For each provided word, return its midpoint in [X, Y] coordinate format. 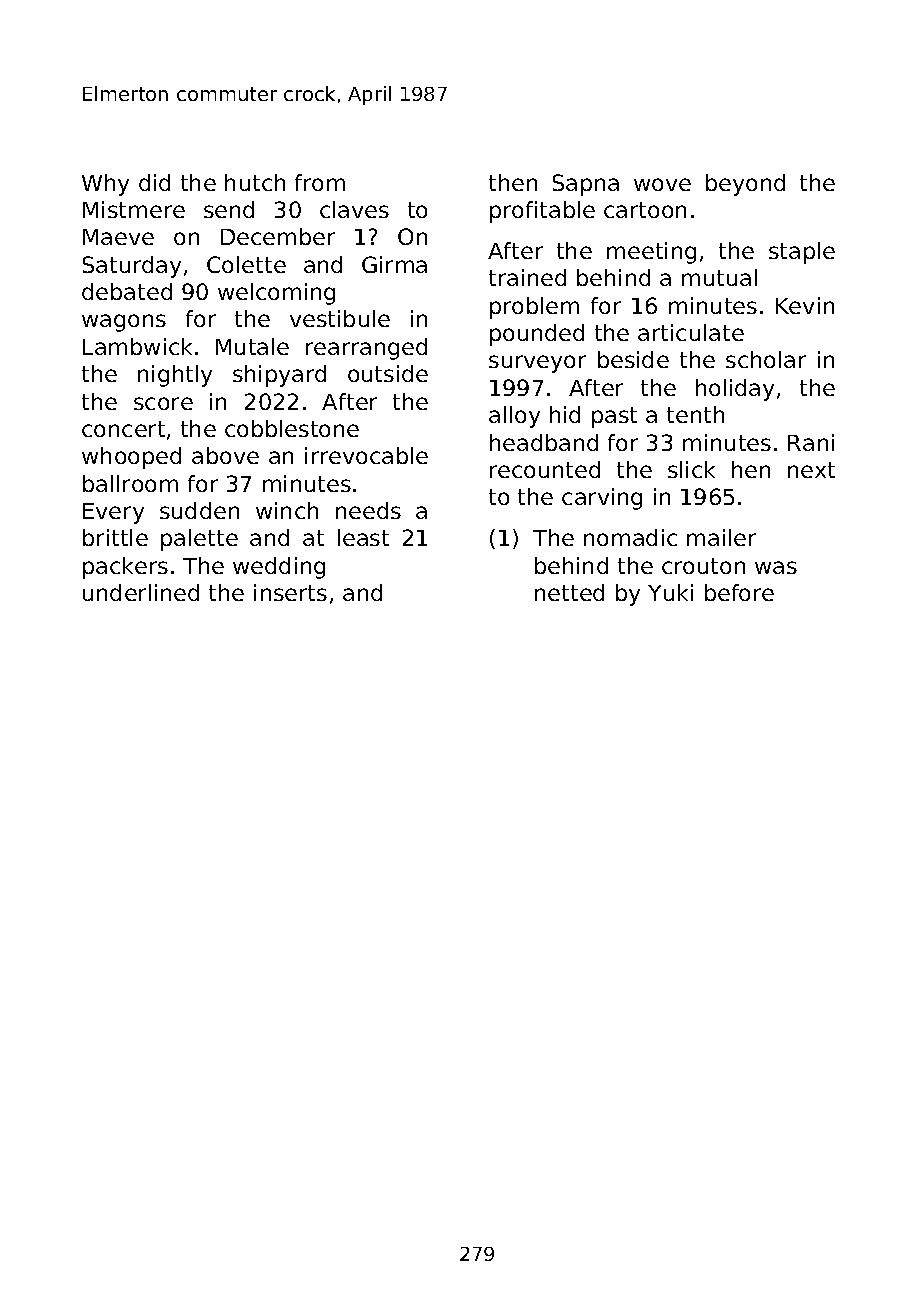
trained [527, 277]
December [278, 236]
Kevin [805, 305]
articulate [691, 332]
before [739, 592]
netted [569, 592]
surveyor [537, 364]
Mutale [252, 346]
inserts [290, 592]
